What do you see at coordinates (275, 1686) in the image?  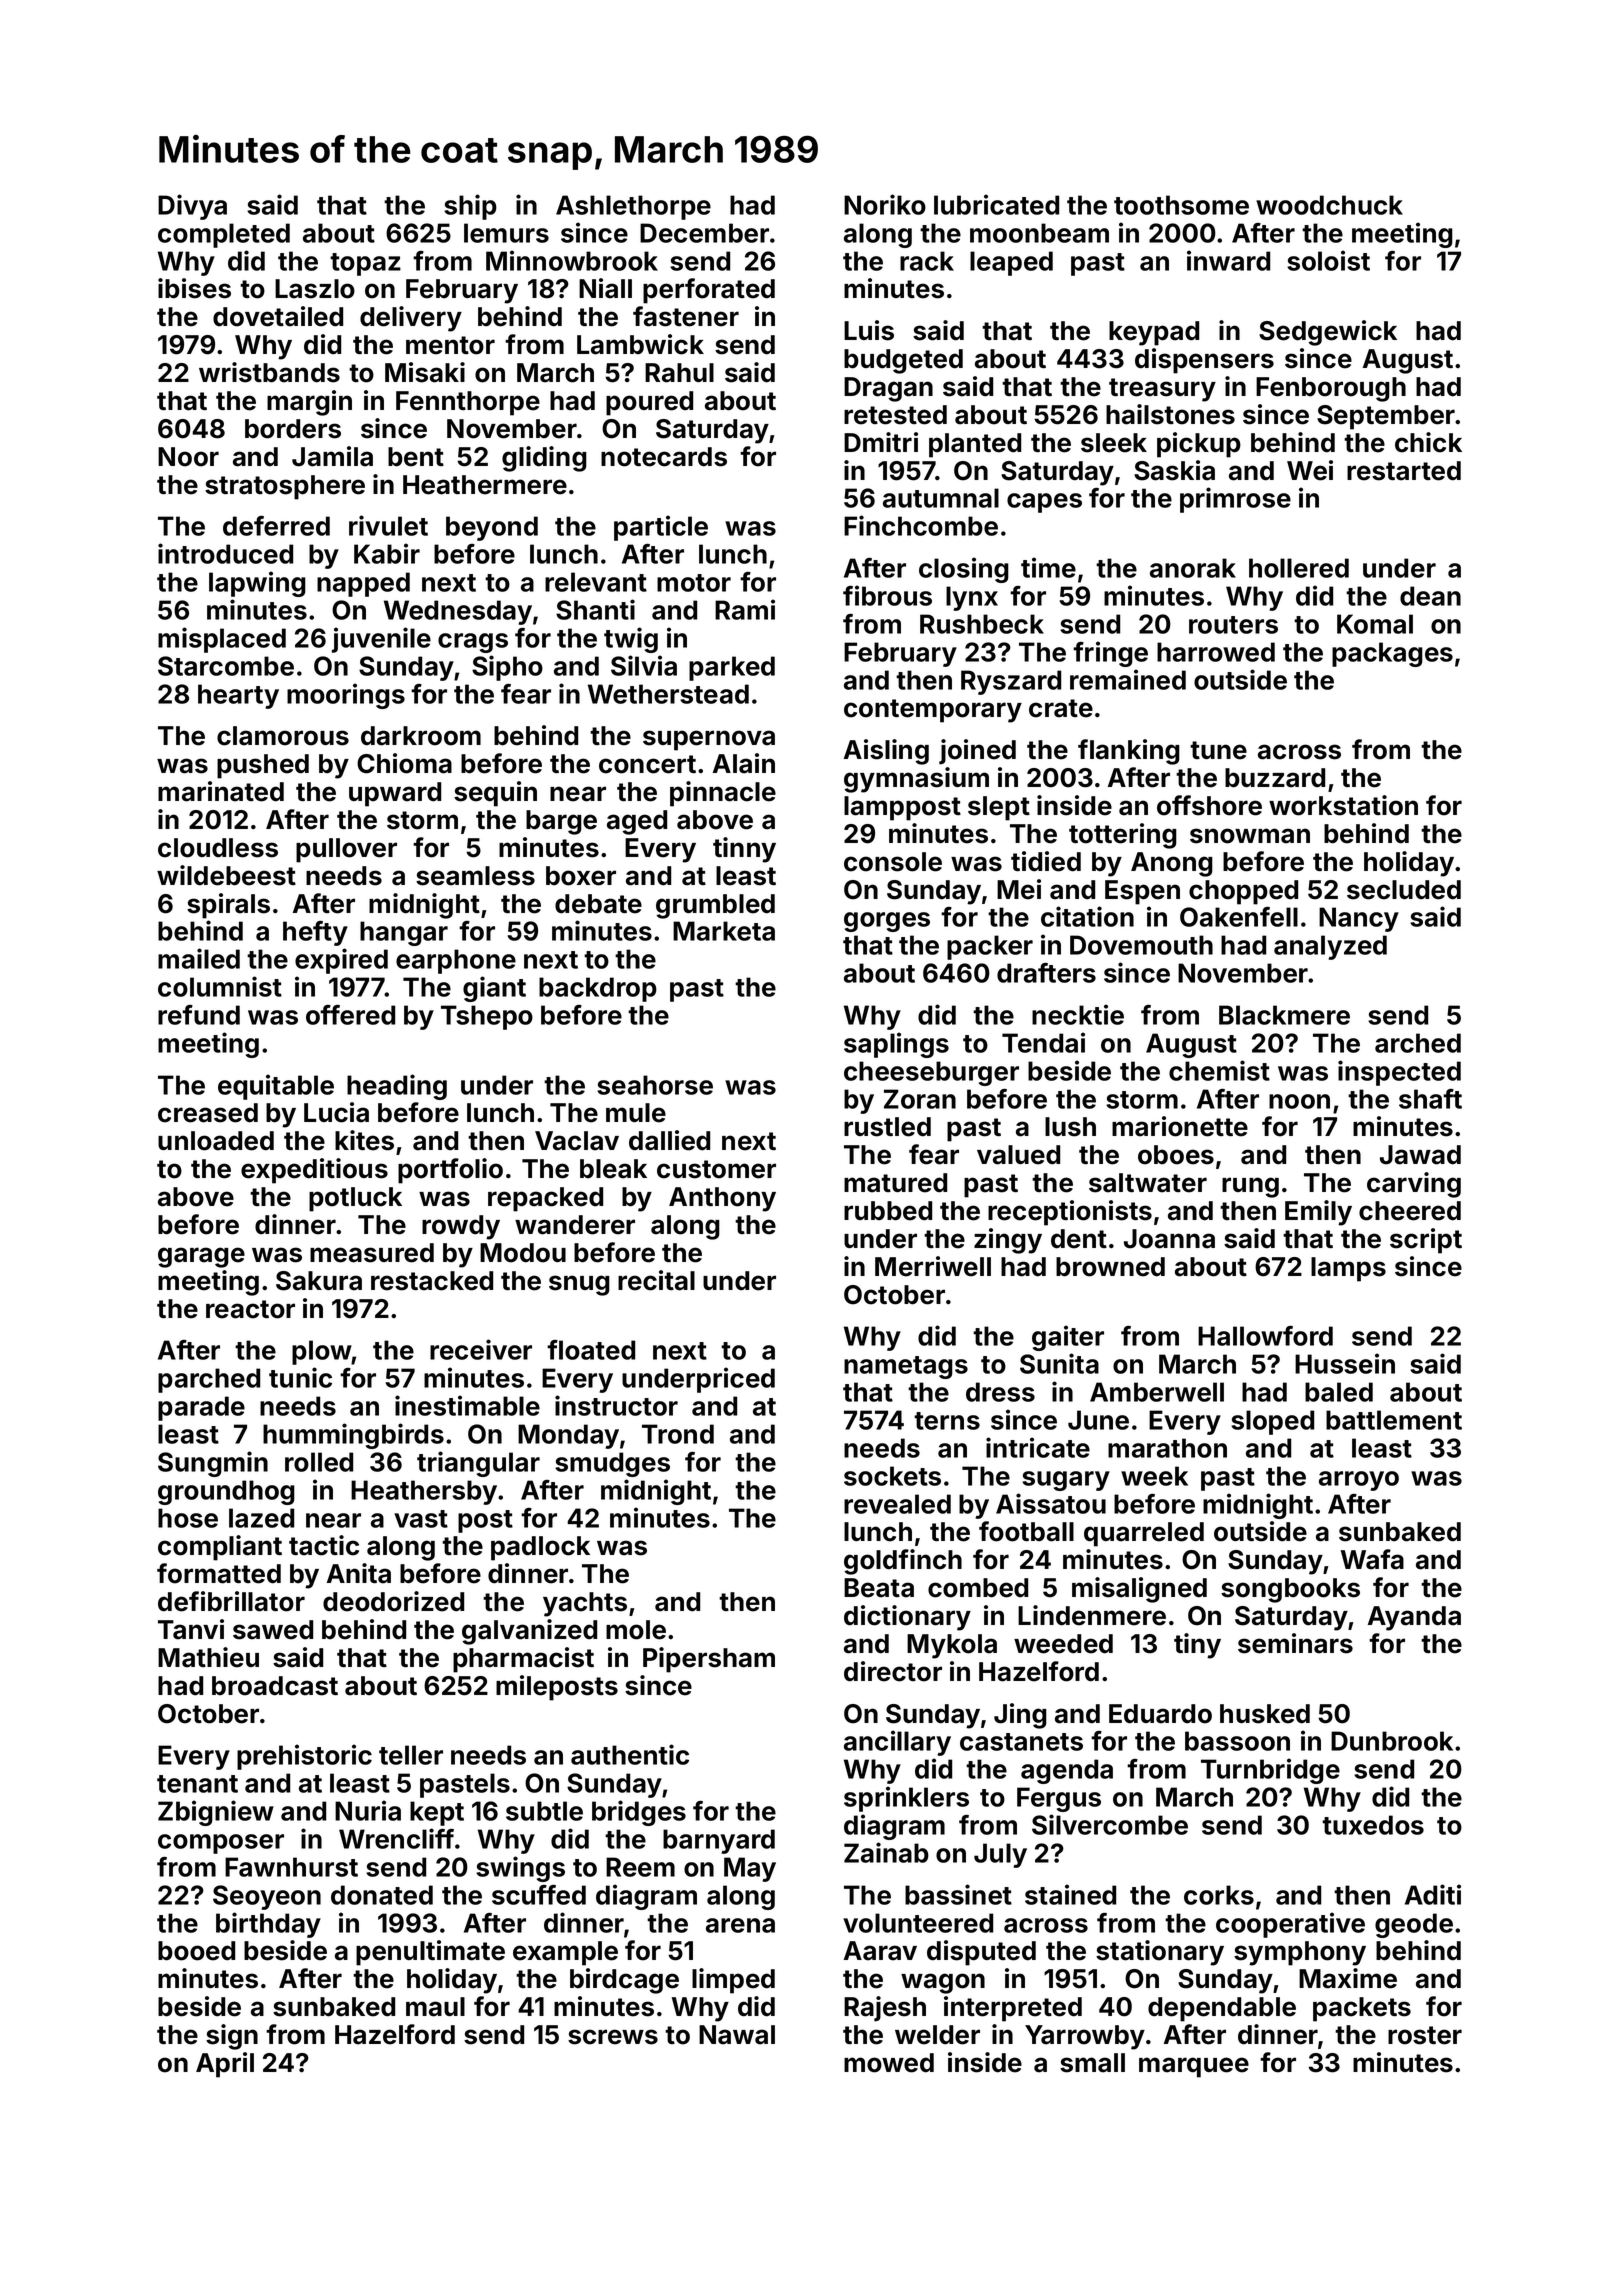 I see `broadcast` at bounding box center [275, 1686].
